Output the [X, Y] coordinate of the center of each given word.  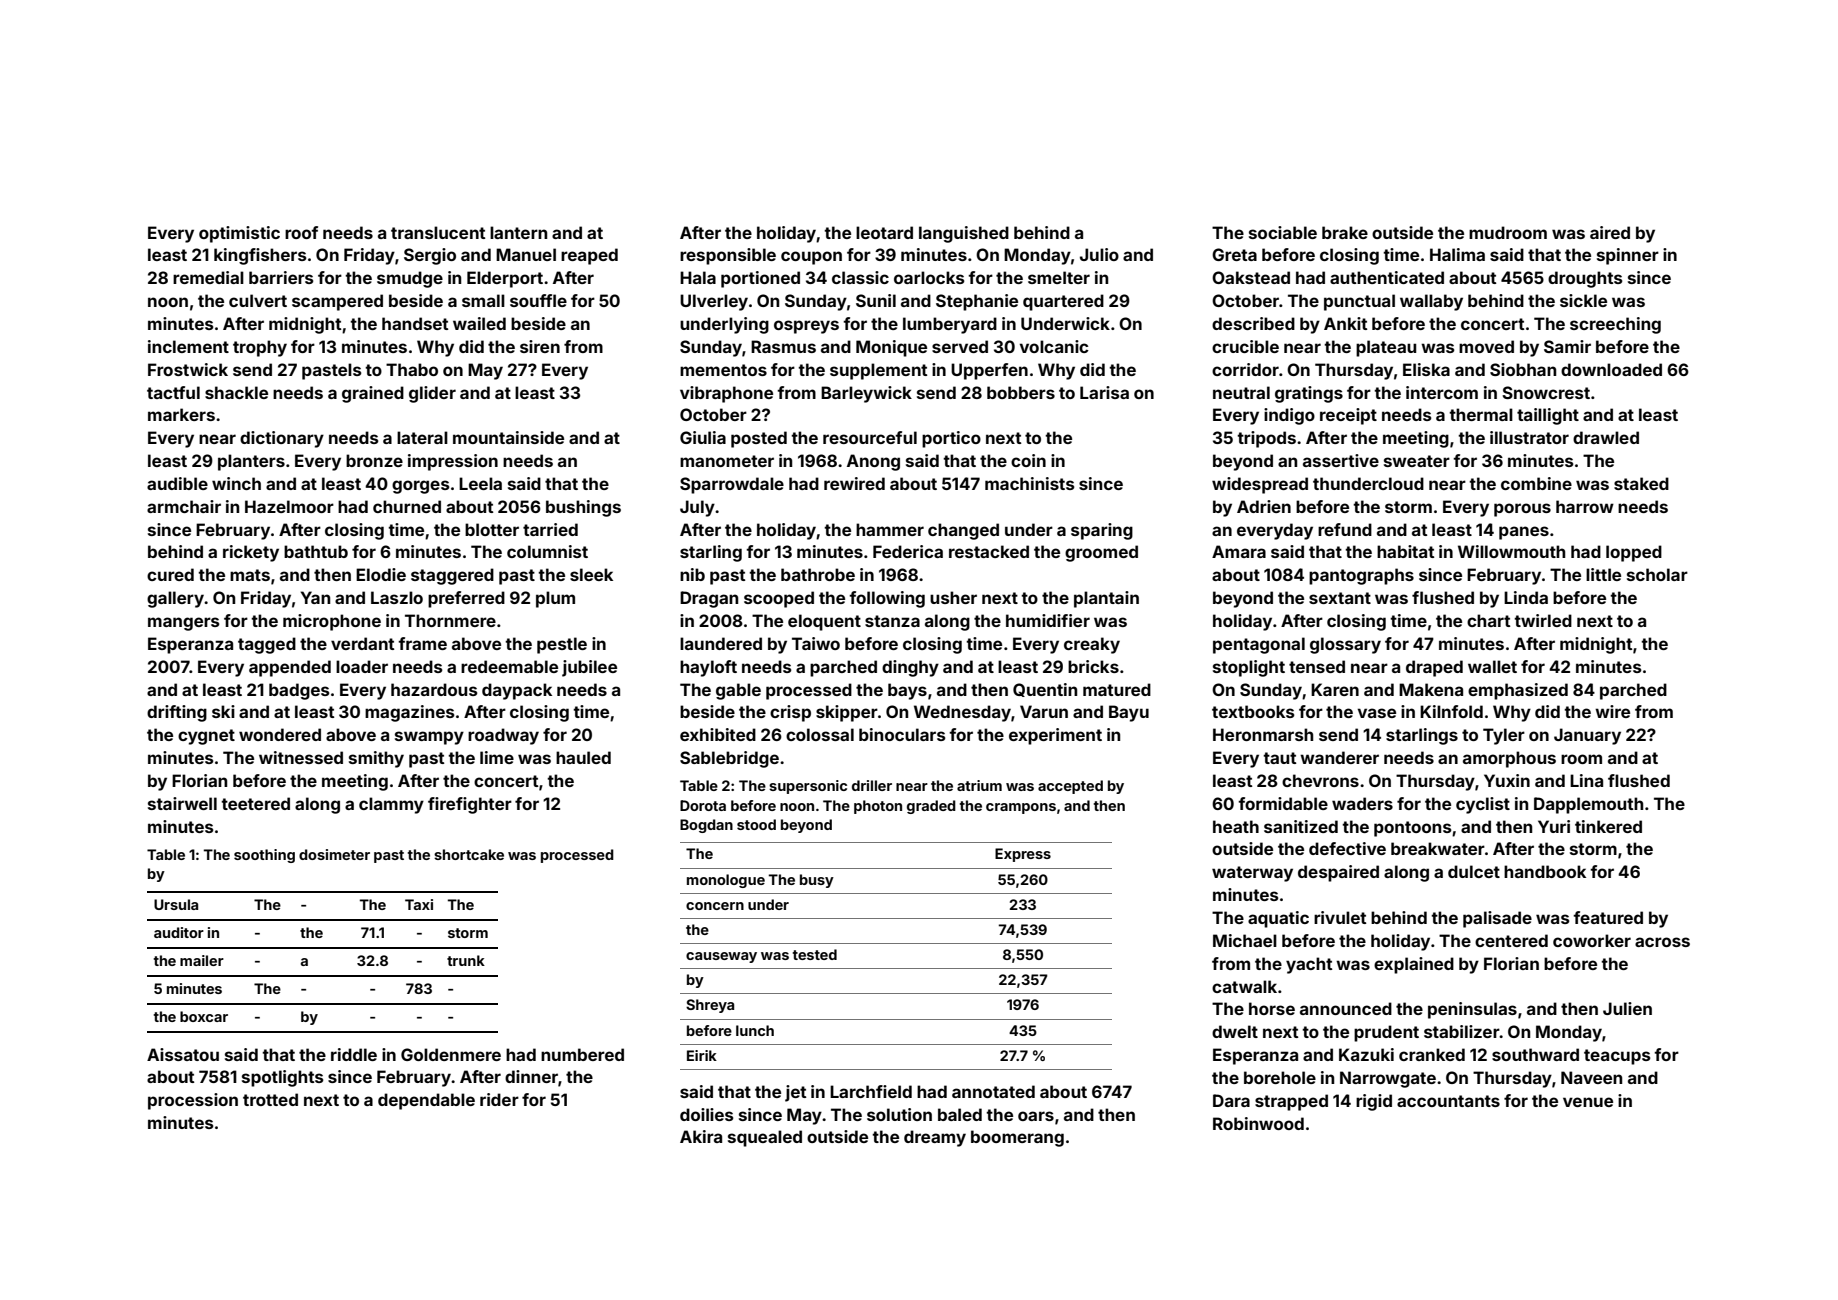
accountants [1448, 1101]
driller [872, 785]
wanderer [1339, 757]
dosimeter [334, 854]
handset [415, 323]
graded [931, 807]
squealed [765, 1138]
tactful [173, 392]
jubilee [589, 668]
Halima [1457, 254]
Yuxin [1507, 780]
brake [1345, 232]
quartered [1063, 302]
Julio [1099, 254]
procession [193, 1101]
